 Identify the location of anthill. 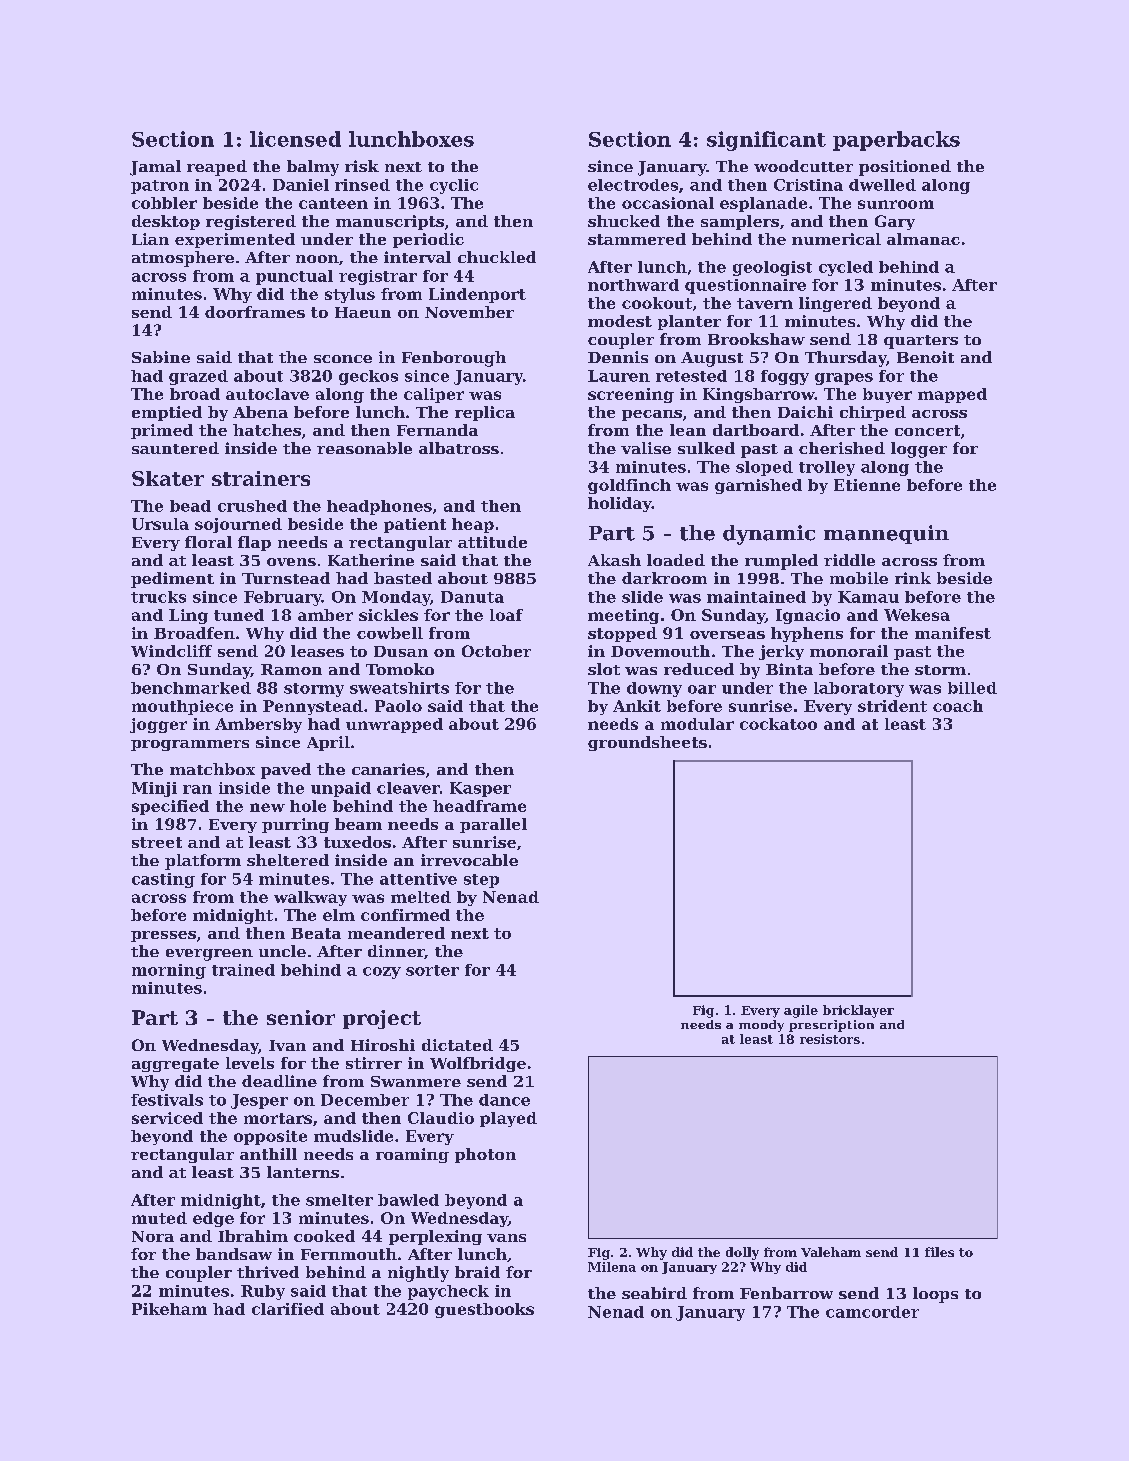
(268, 1154).
